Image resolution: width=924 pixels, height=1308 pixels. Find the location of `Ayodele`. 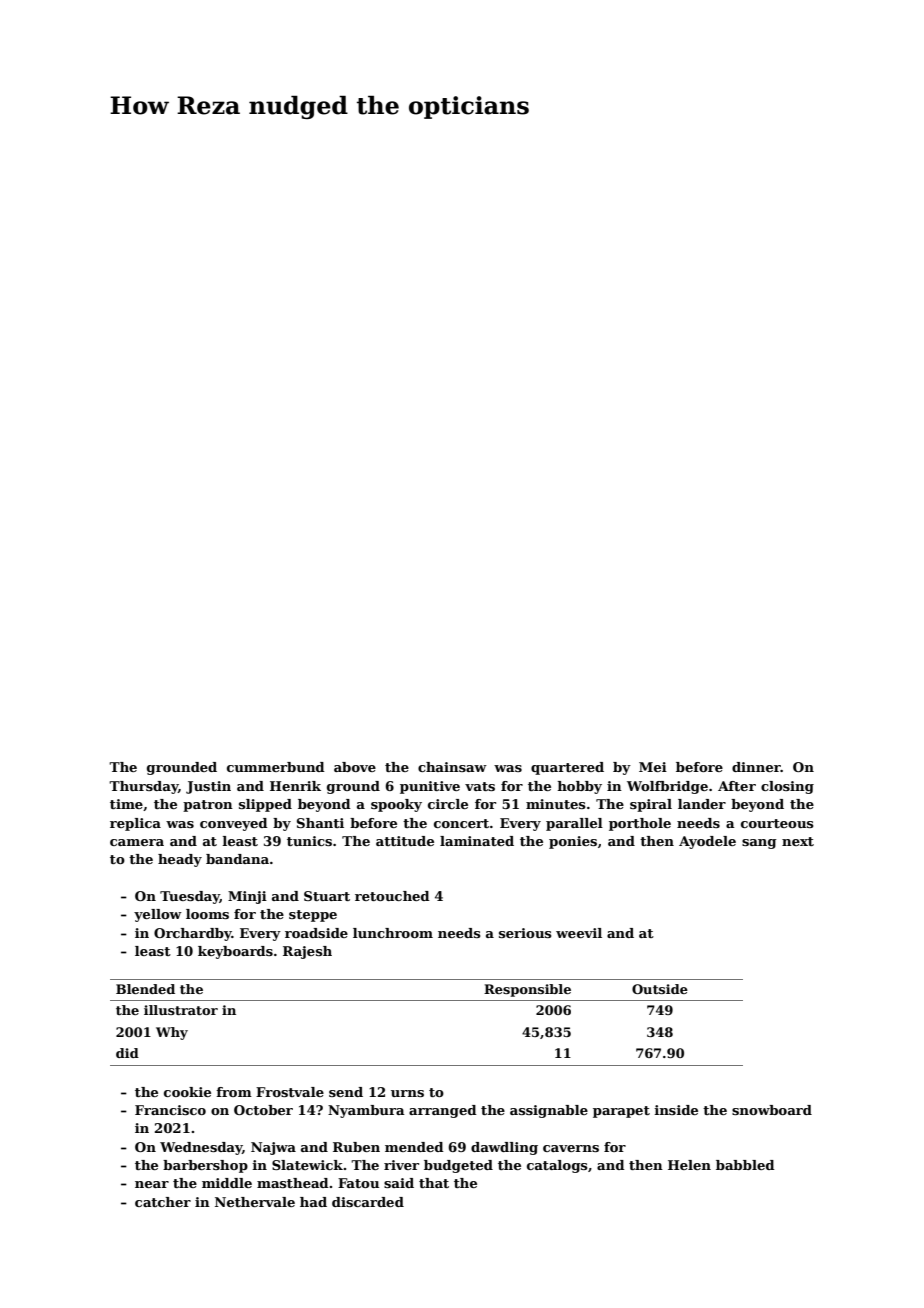

Ayodele is located at coordinates (707, 842).
